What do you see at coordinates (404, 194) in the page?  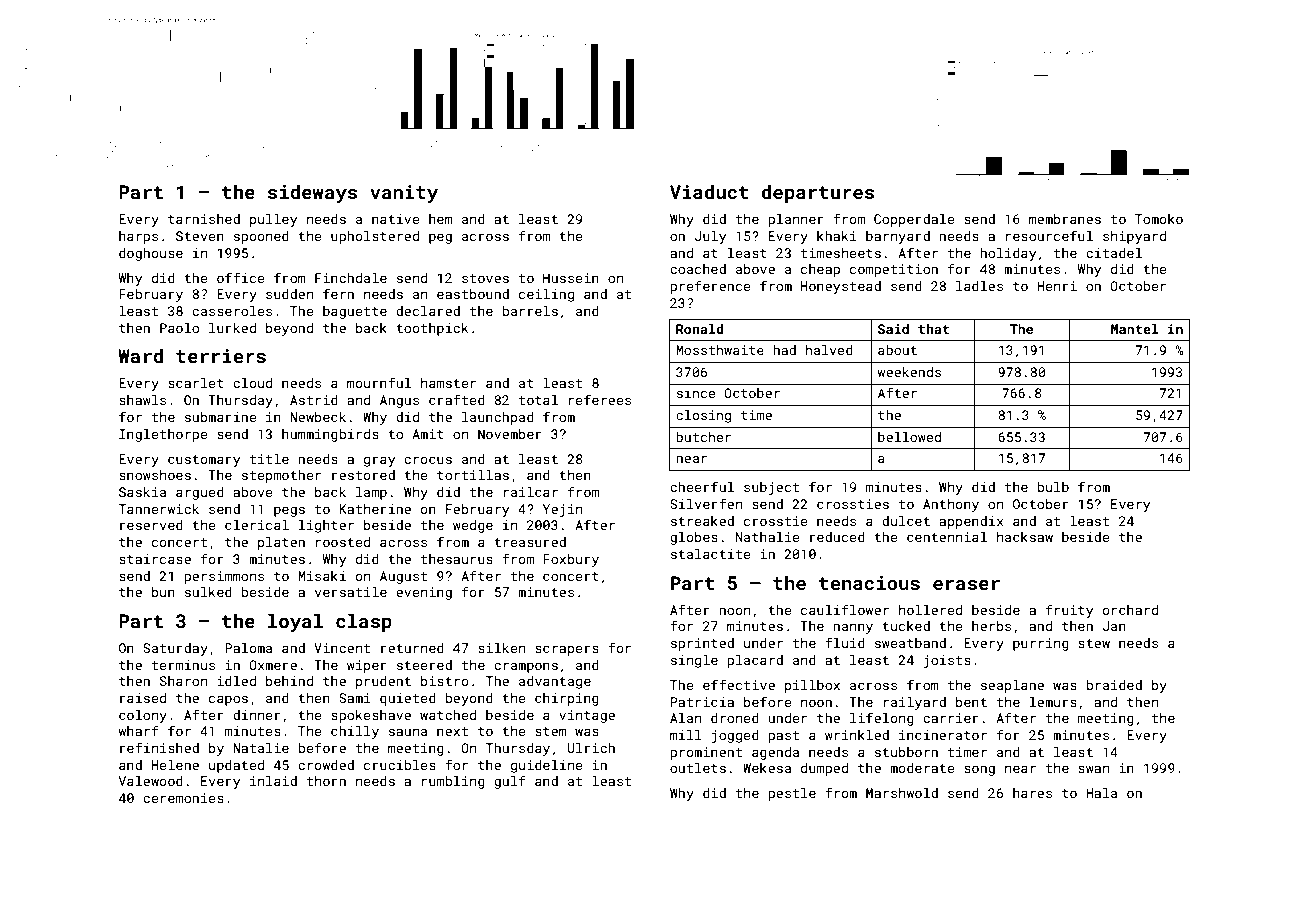 I see `vanity` at bounding box center [404, 194].
